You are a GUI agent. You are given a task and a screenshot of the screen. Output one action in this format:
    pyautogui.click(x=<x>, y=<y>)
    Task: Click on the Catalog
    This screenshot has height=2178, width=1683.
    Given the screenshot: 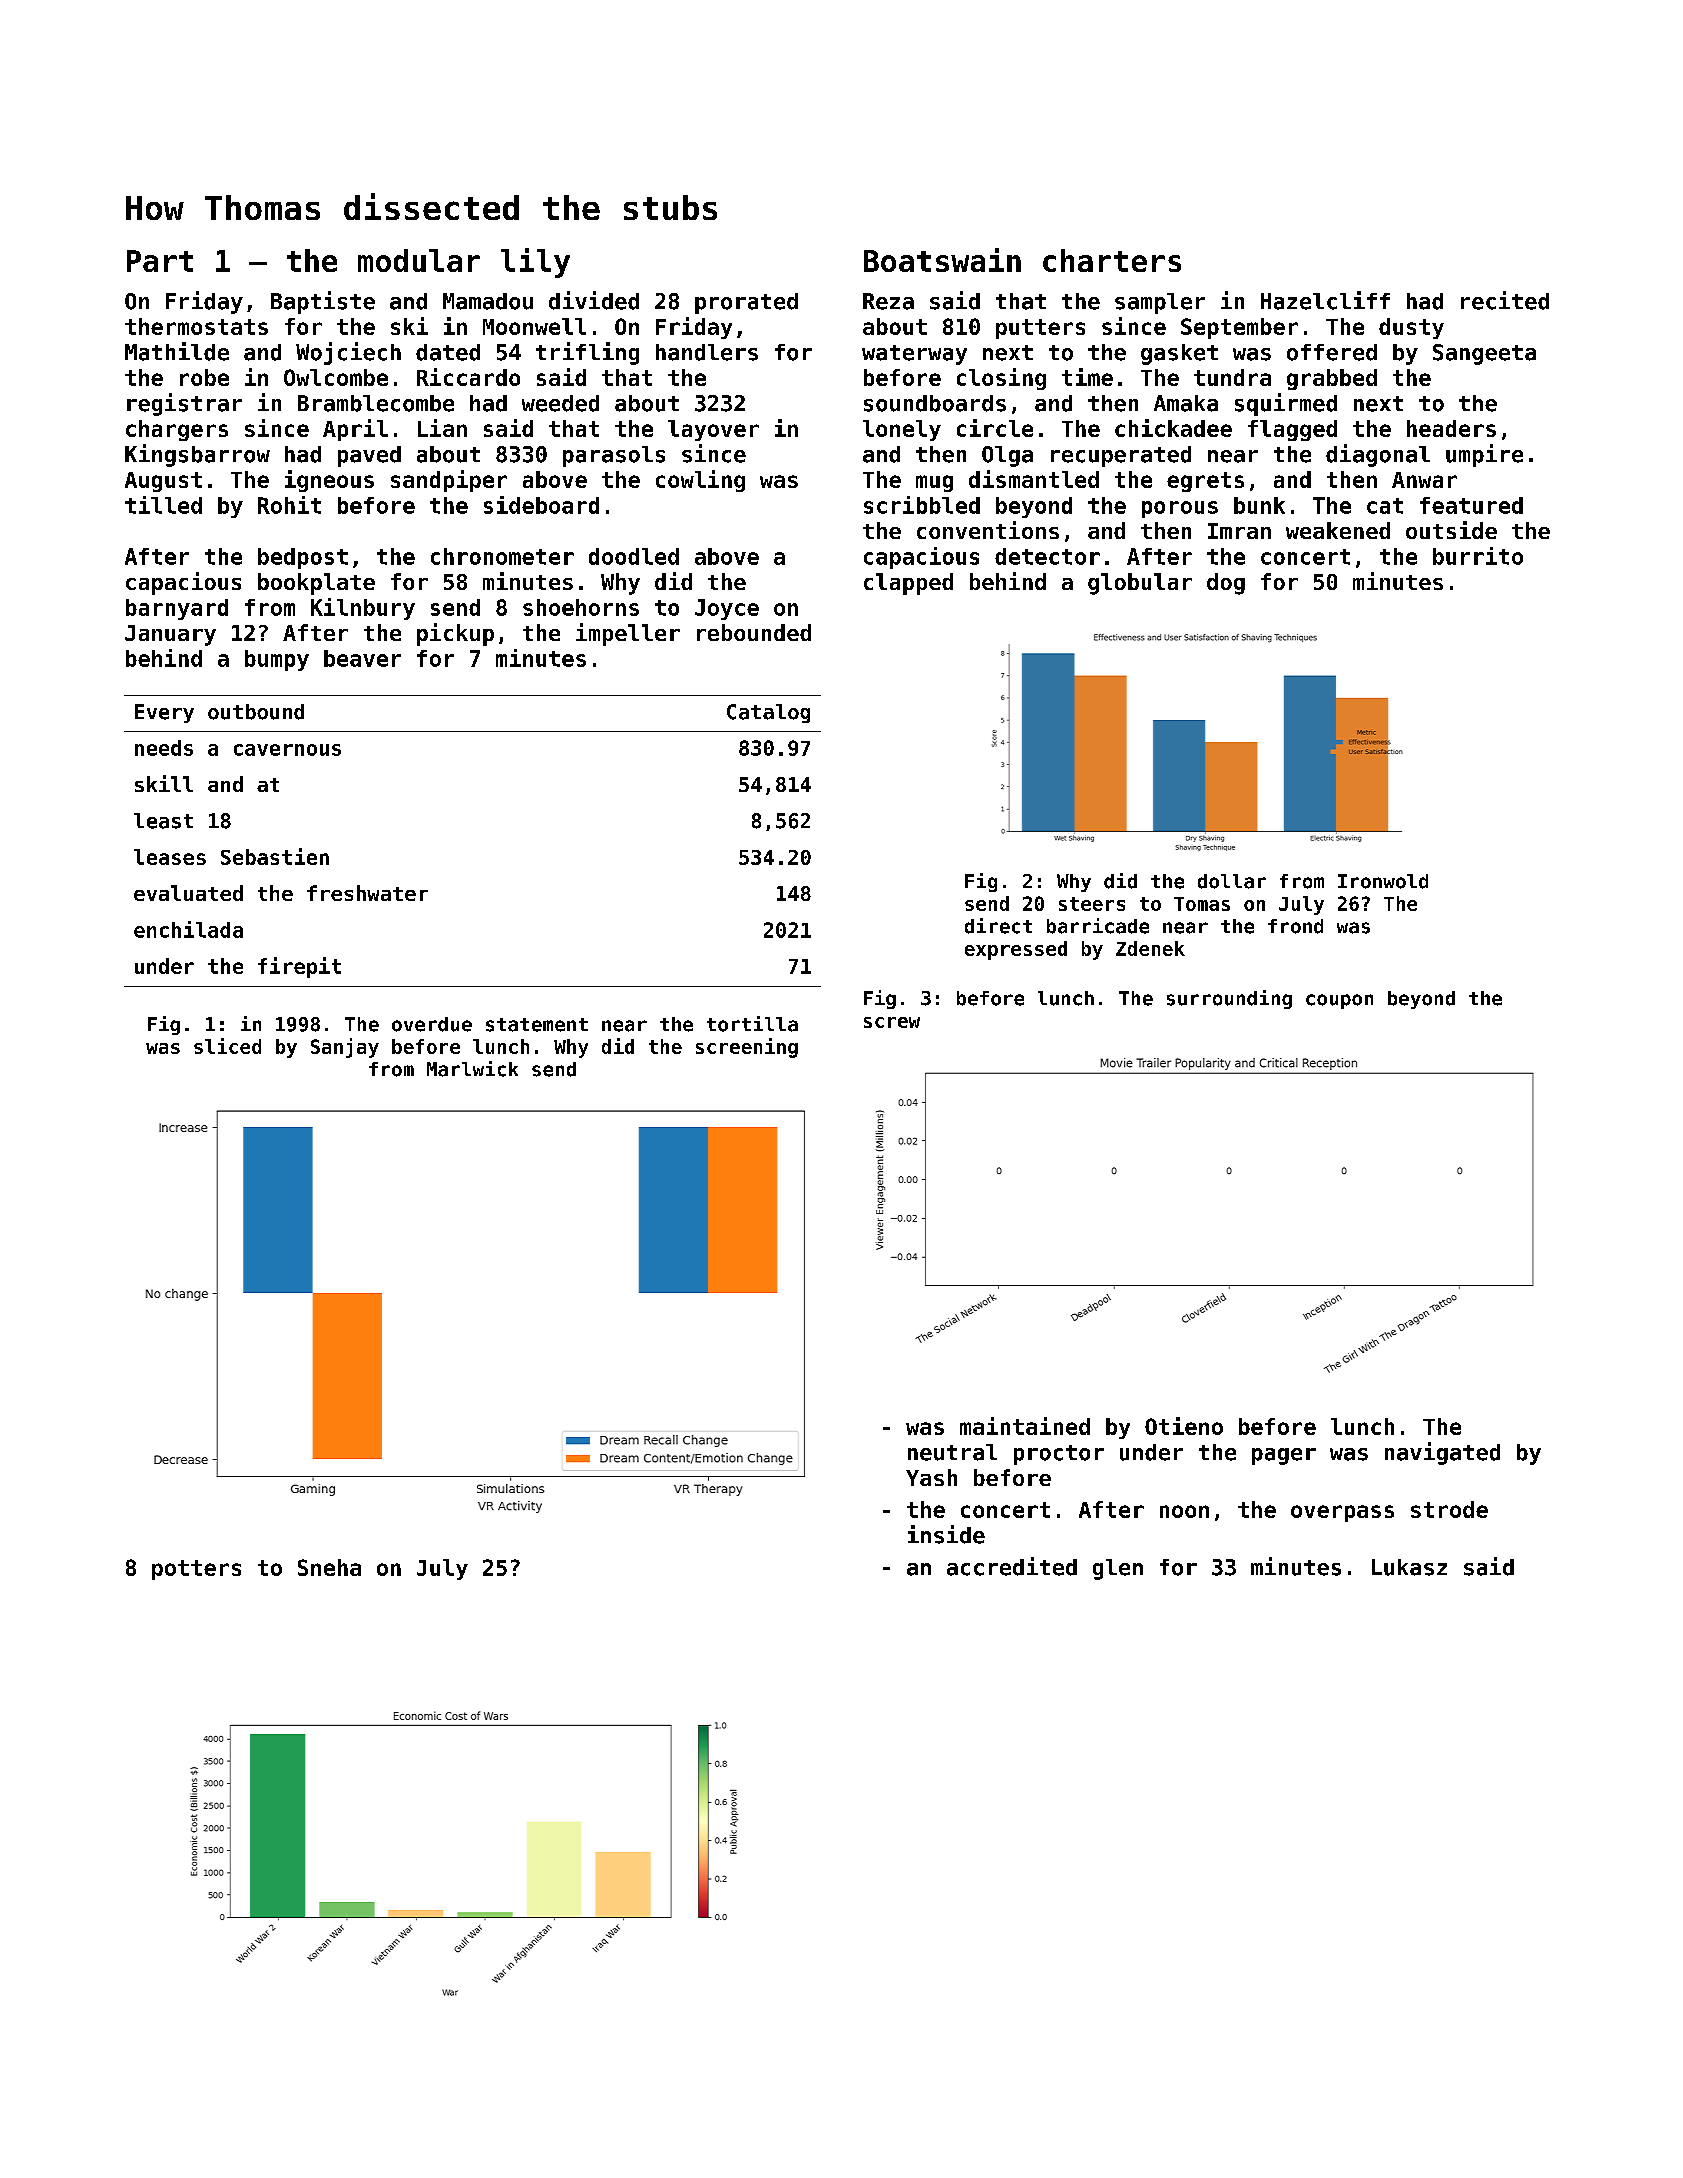 What is the action you would take?
    pyautogui.click(x=768, y=713)
